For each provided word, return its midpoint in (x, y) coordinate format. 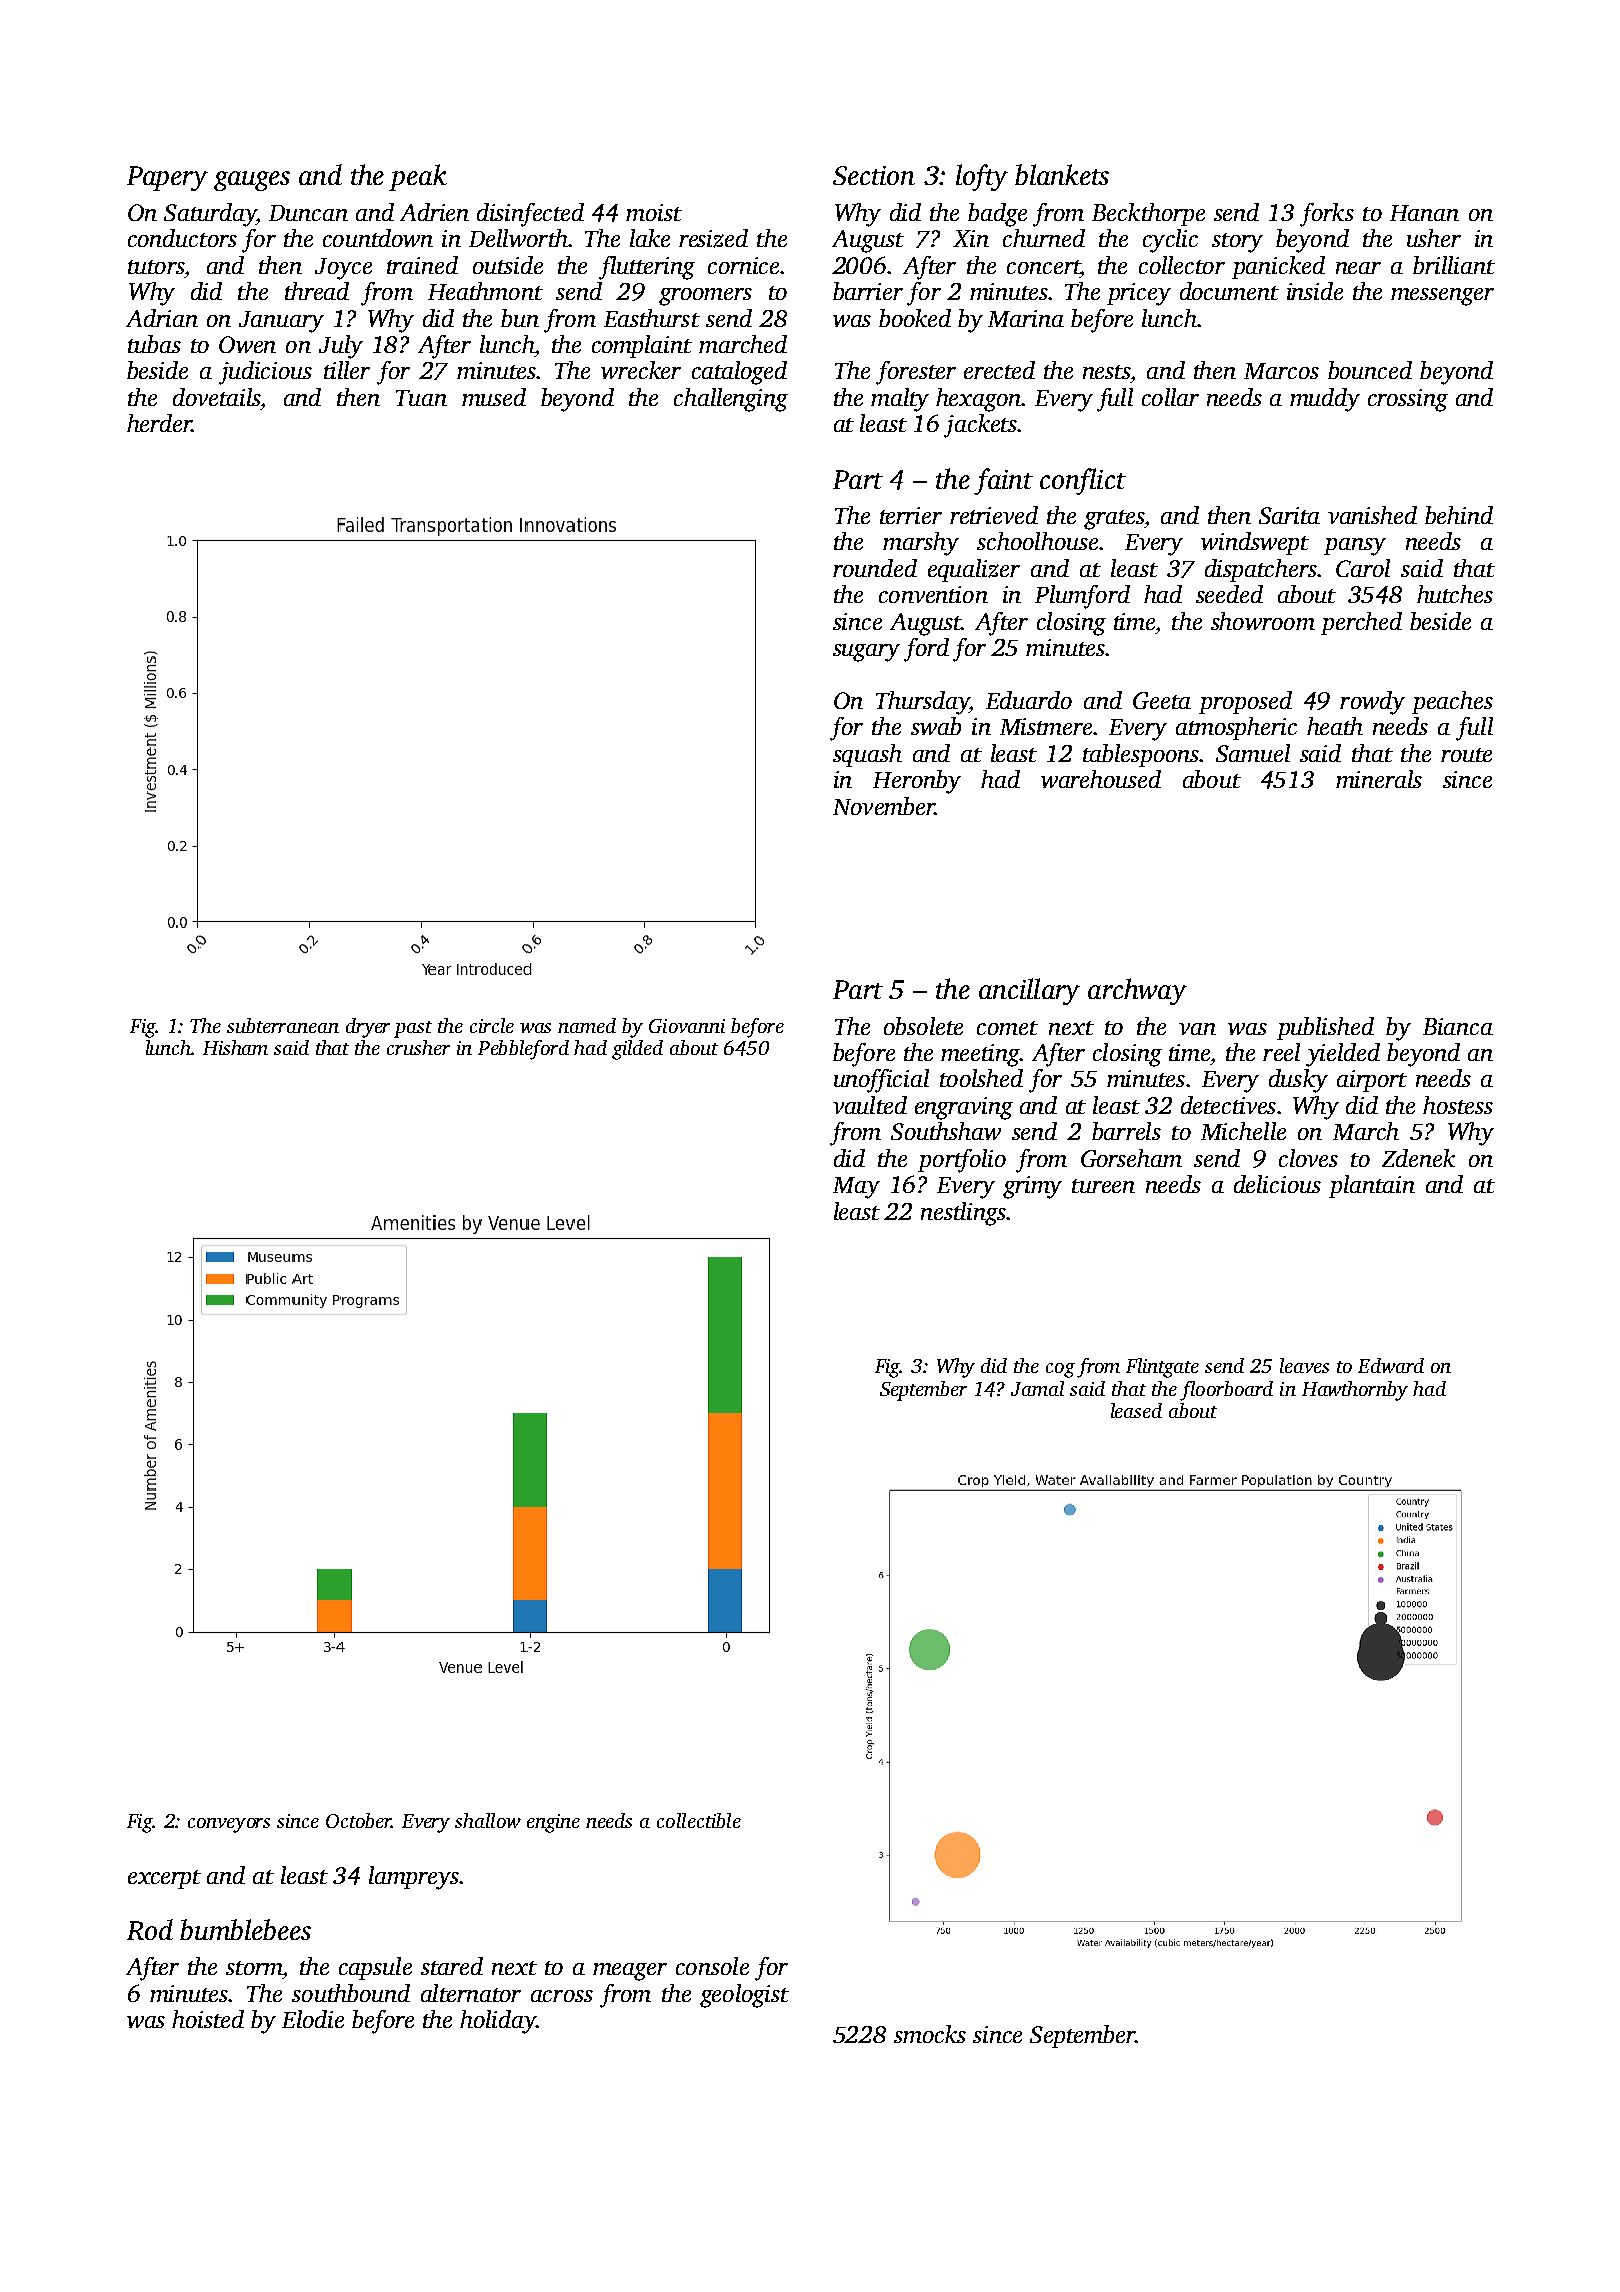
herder (159, 423)
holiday (498, 2022)
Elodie (313, 2019)
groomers (705, 297)
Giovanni (687, 1026)
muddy (1325, 400)
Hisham (235, 1047)
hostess (1458, 1105)
